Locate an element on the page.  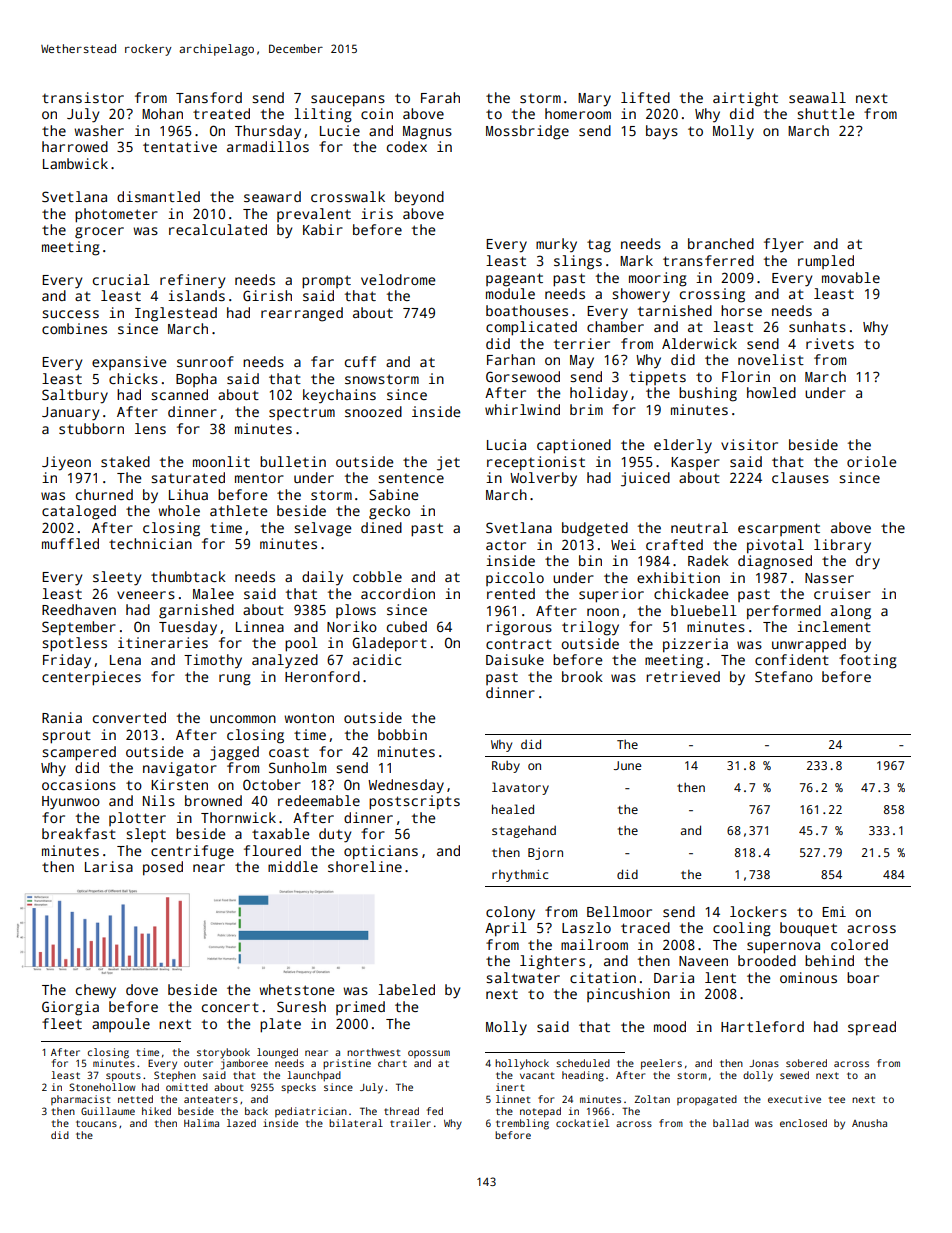
rivets is located at coordinates (830, 343).
